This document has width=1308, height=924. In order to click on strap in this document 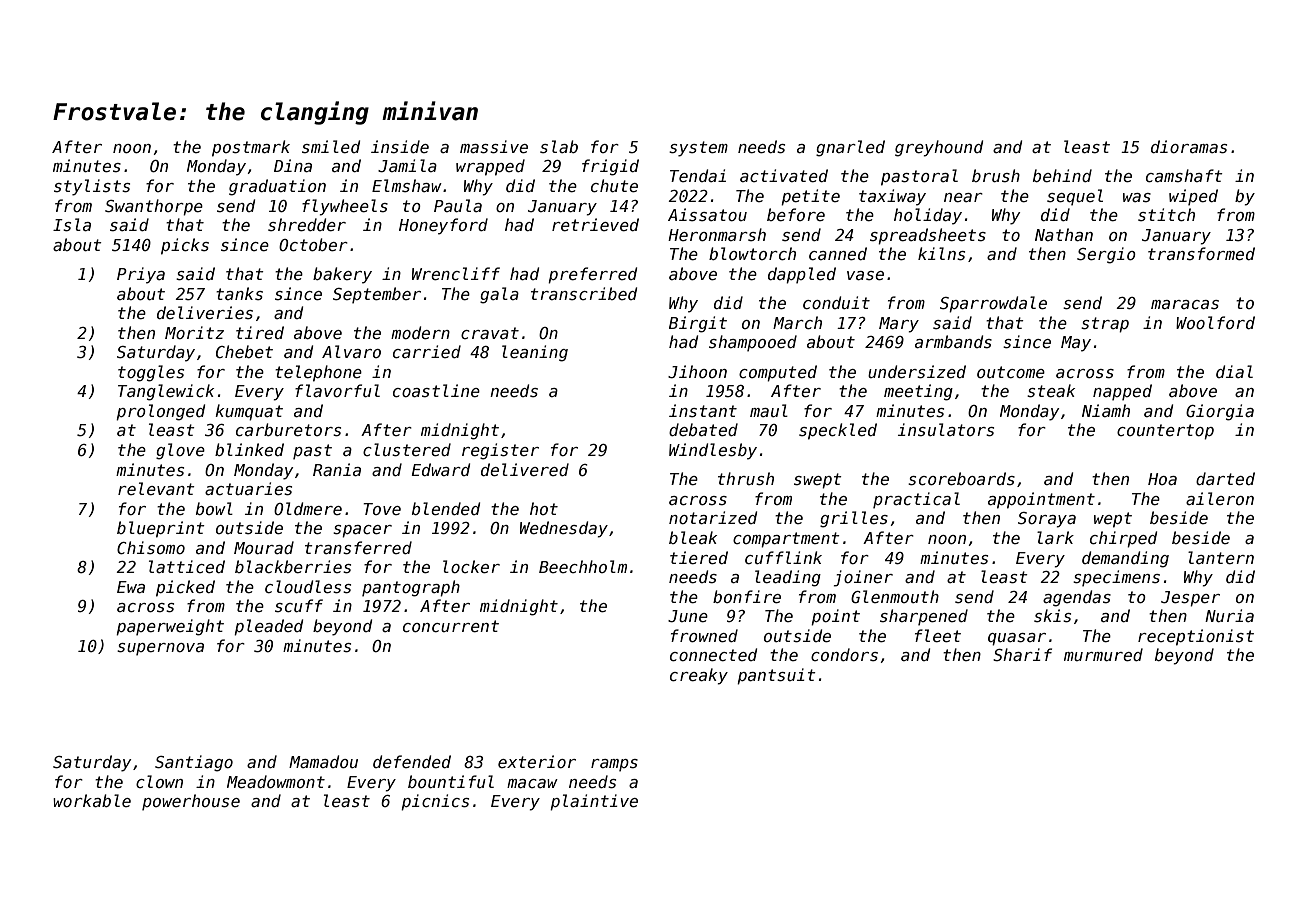, I will do `click(1105, 325)`.
